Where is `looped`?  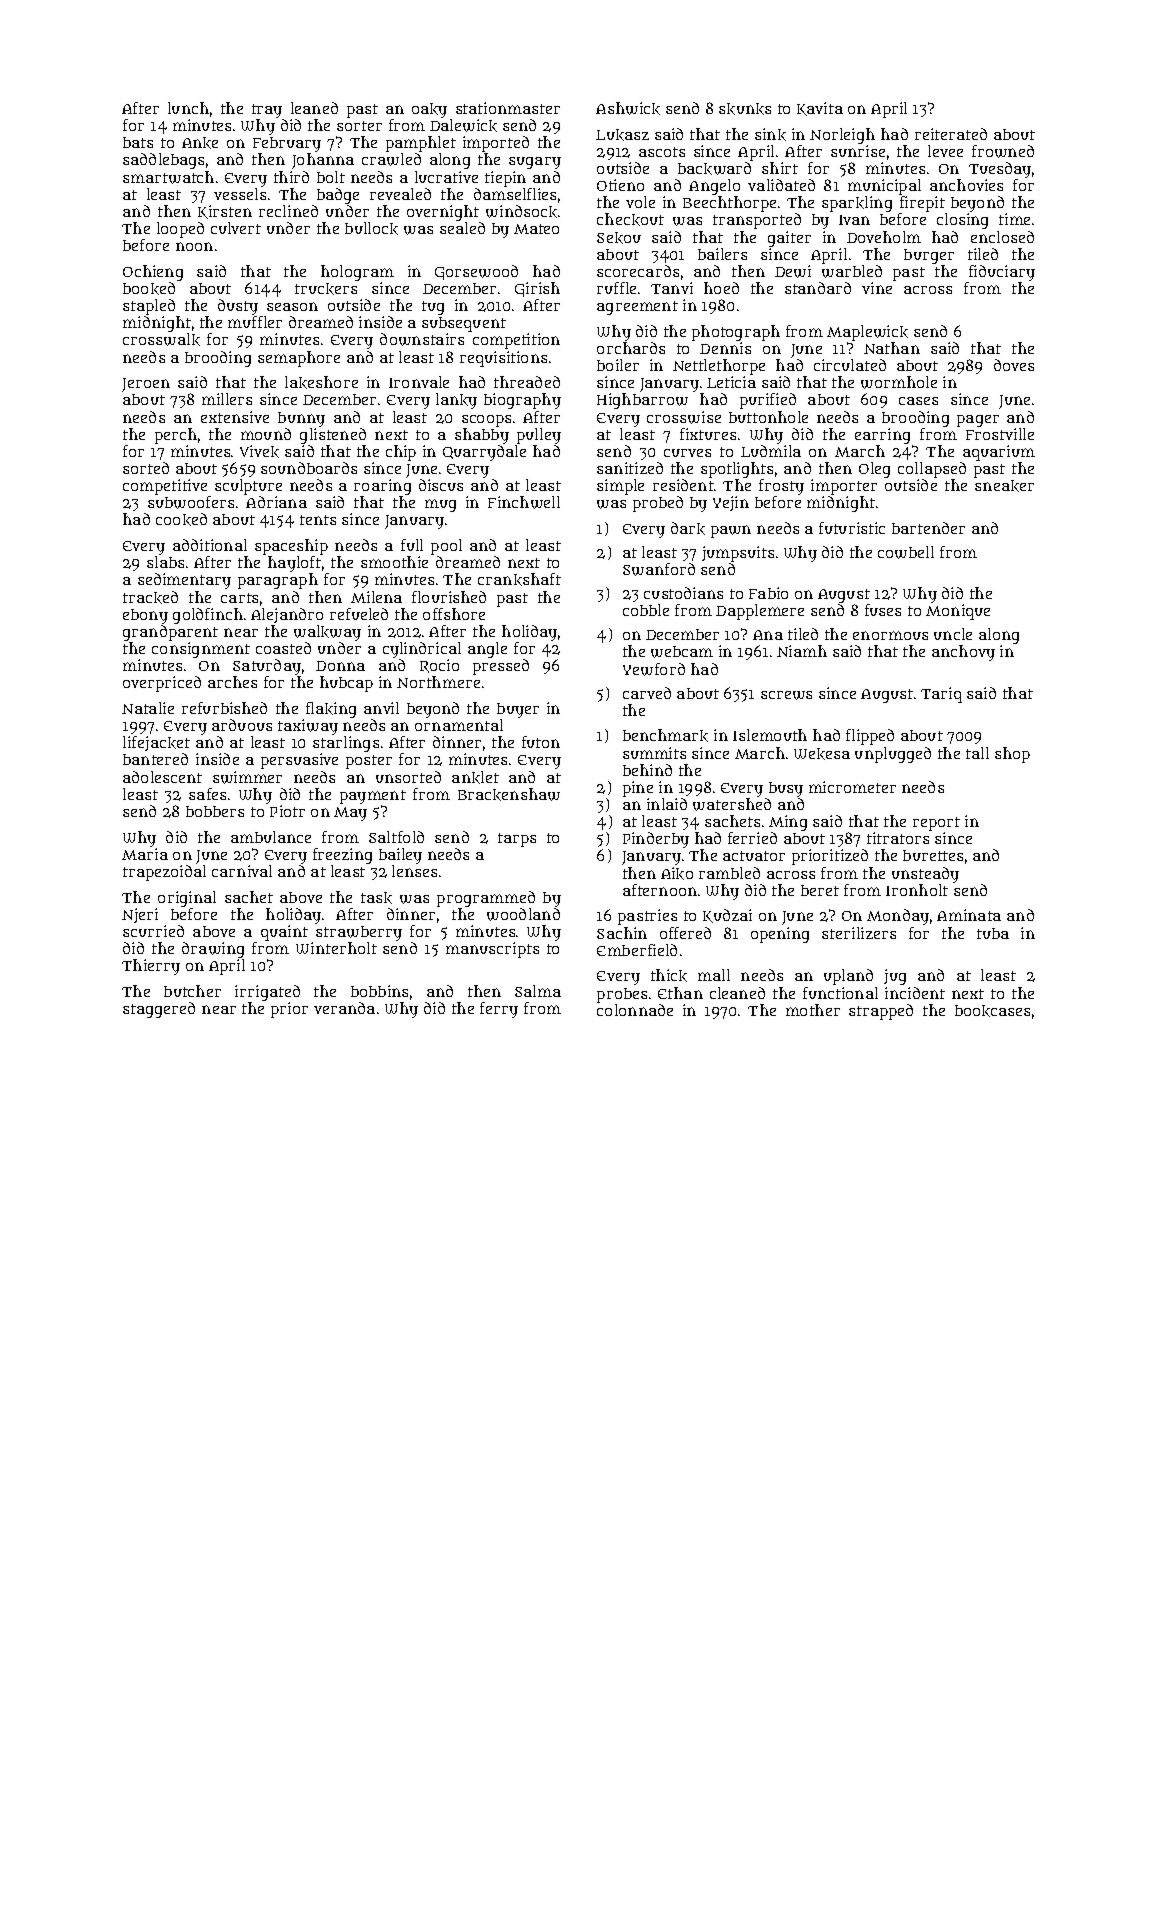
looped is located at coordinates (180, 230).
